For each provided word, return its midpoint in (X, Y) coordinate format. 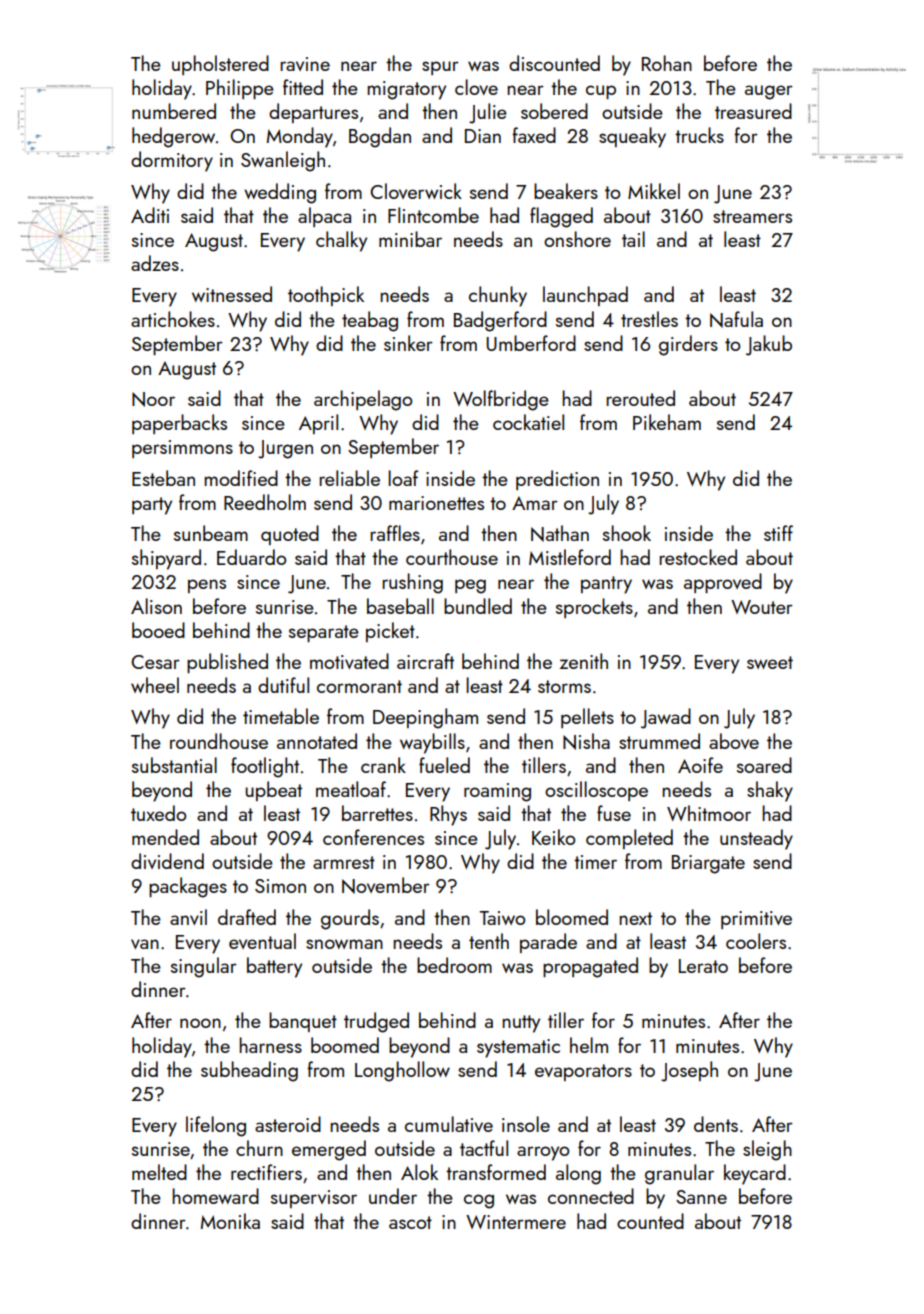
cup (601, 92)
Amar (535, 503)
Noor (153, 399)
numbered (174, 111)
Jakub (769, 345)
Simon (280, 886)
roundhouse (219, 741)
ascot (410, 1222)
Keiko (553, 837)
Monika (230, 1221)
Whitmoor (709, 813)
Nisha (586, 741)
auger (769, 92)
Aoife (700, 765)
